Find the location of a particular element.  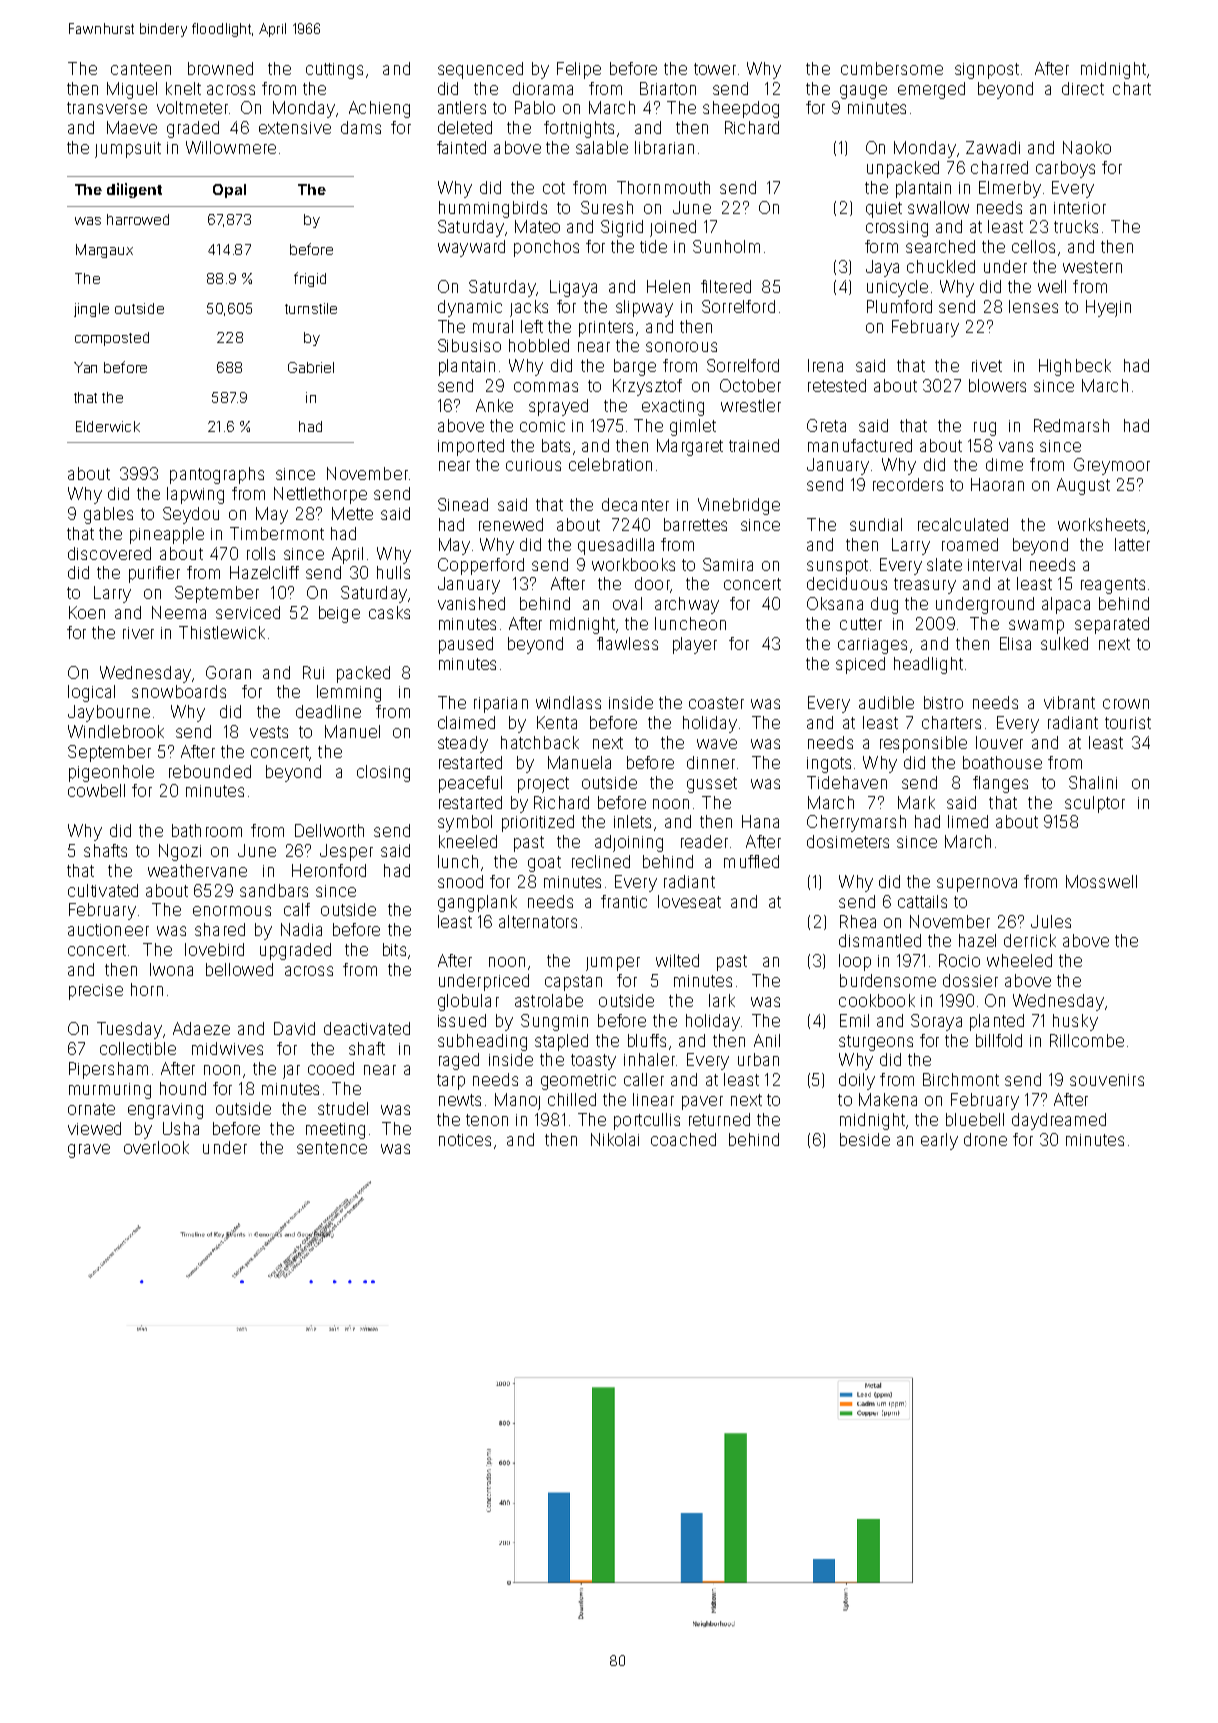

direct is located at coordinates (1083, 88).
